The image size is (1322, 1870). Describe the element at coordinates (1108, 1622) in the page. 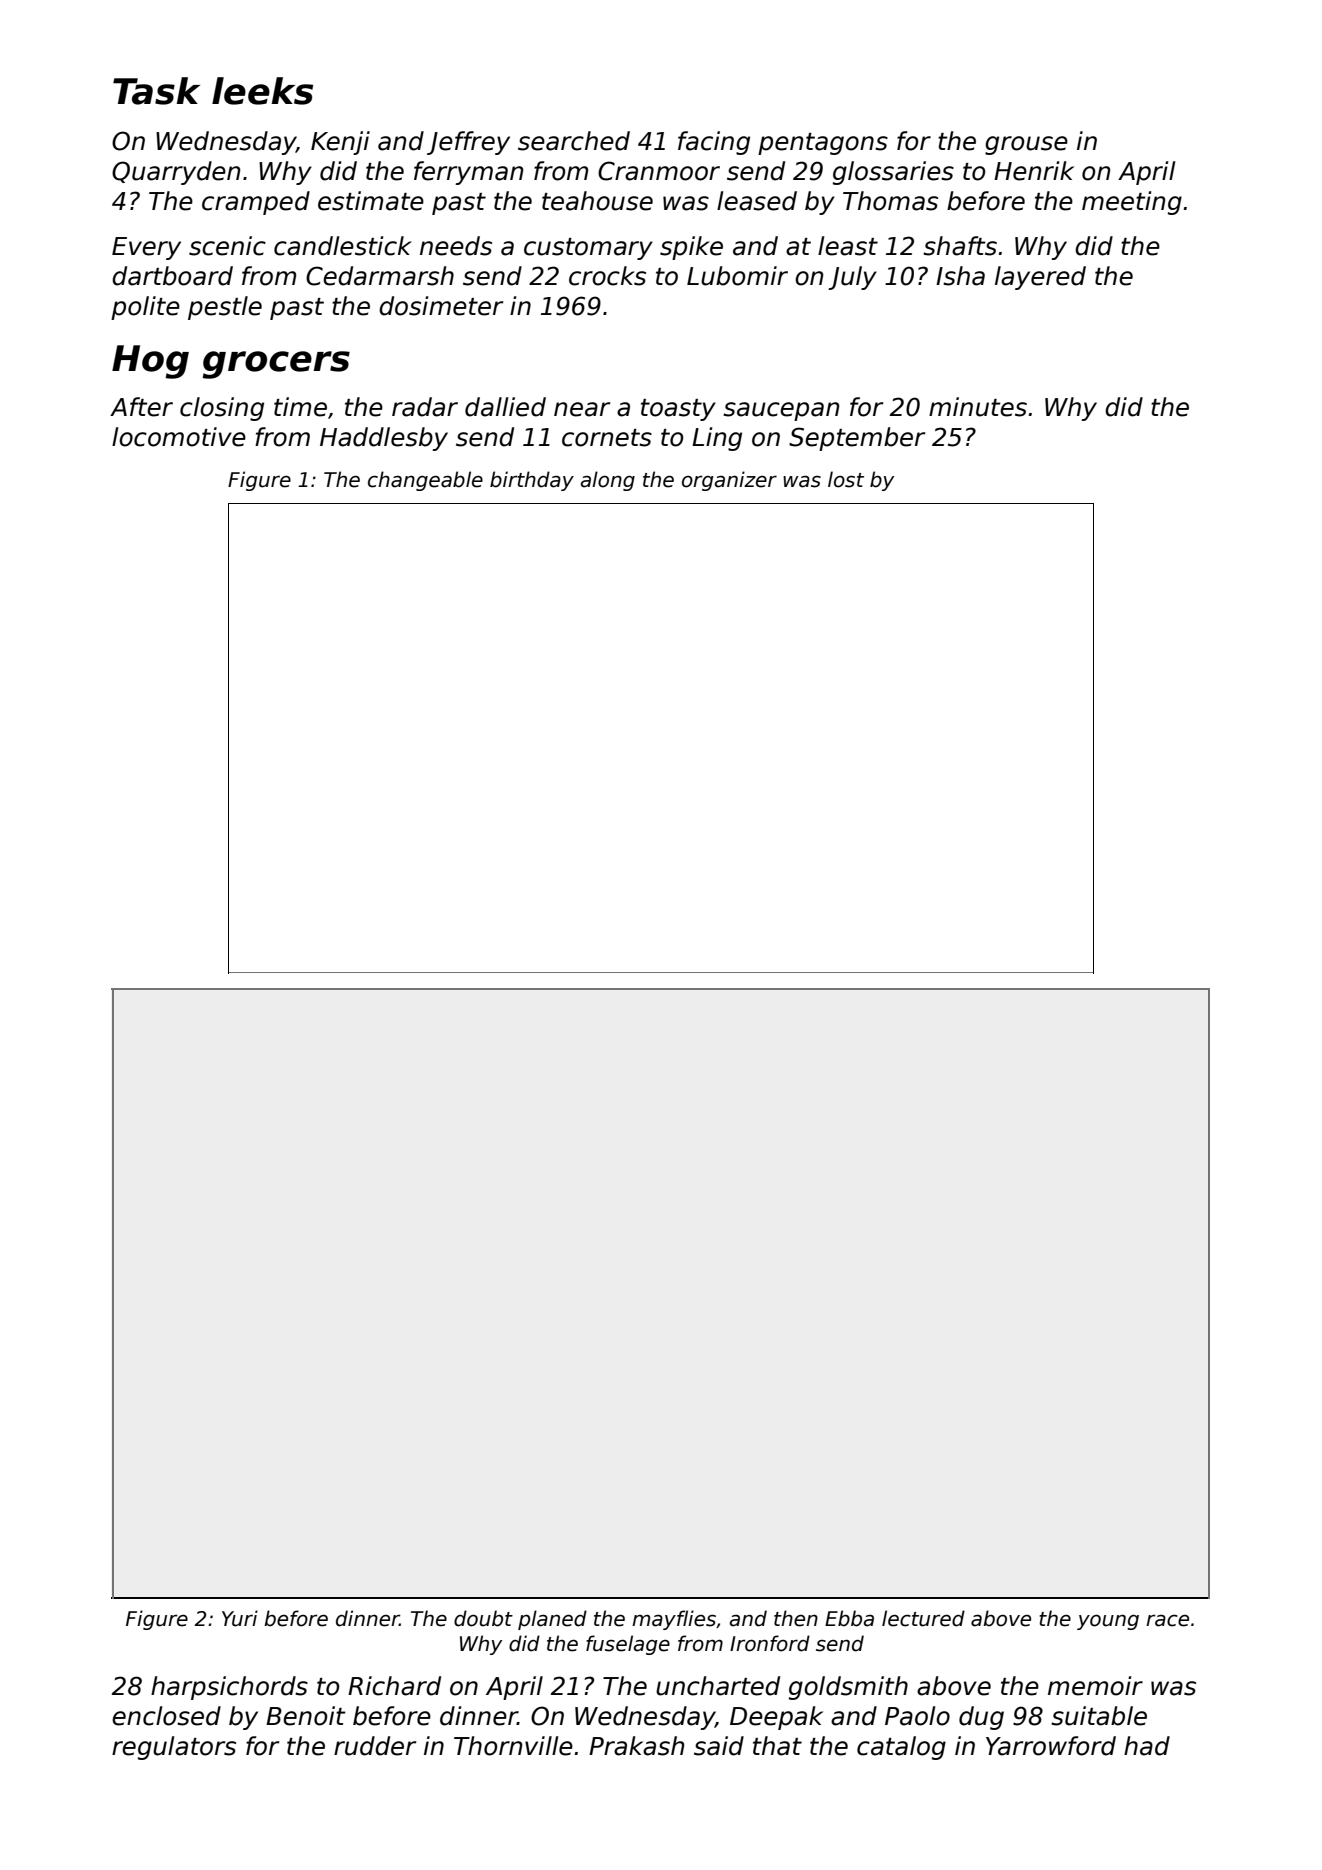

I see `young` at that location.
